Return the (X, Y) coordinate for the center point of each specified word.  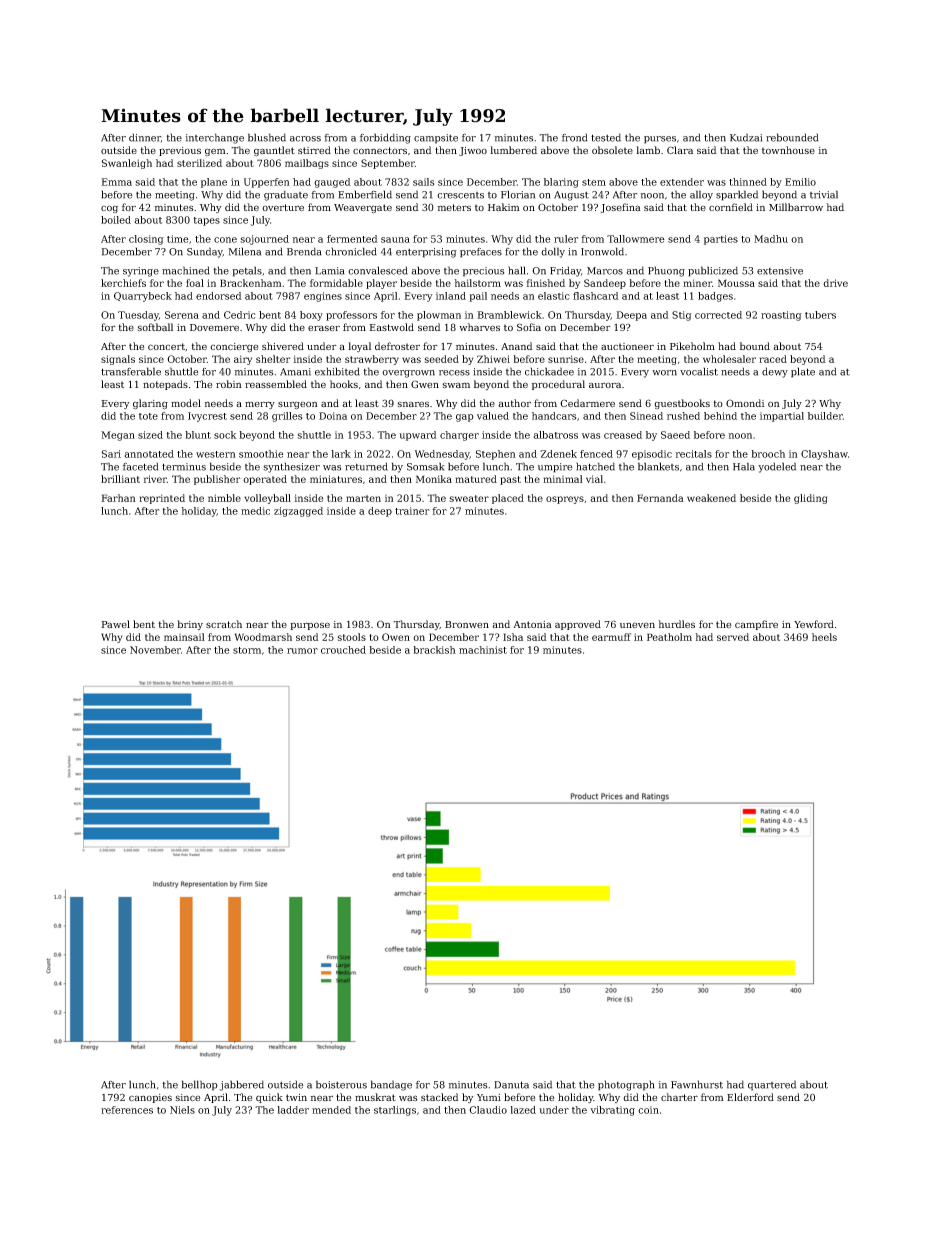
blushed (267, 137)
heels (824, 637)
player (381, 284)
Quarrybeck (143, 297)
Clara (680, 150)
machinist (483, 650)
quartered (772, 1085)
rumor (302, 651)
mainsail (184, 637)
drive (835, 283)
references (127, 1110)
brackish (434, 650)
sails (423, 182)
